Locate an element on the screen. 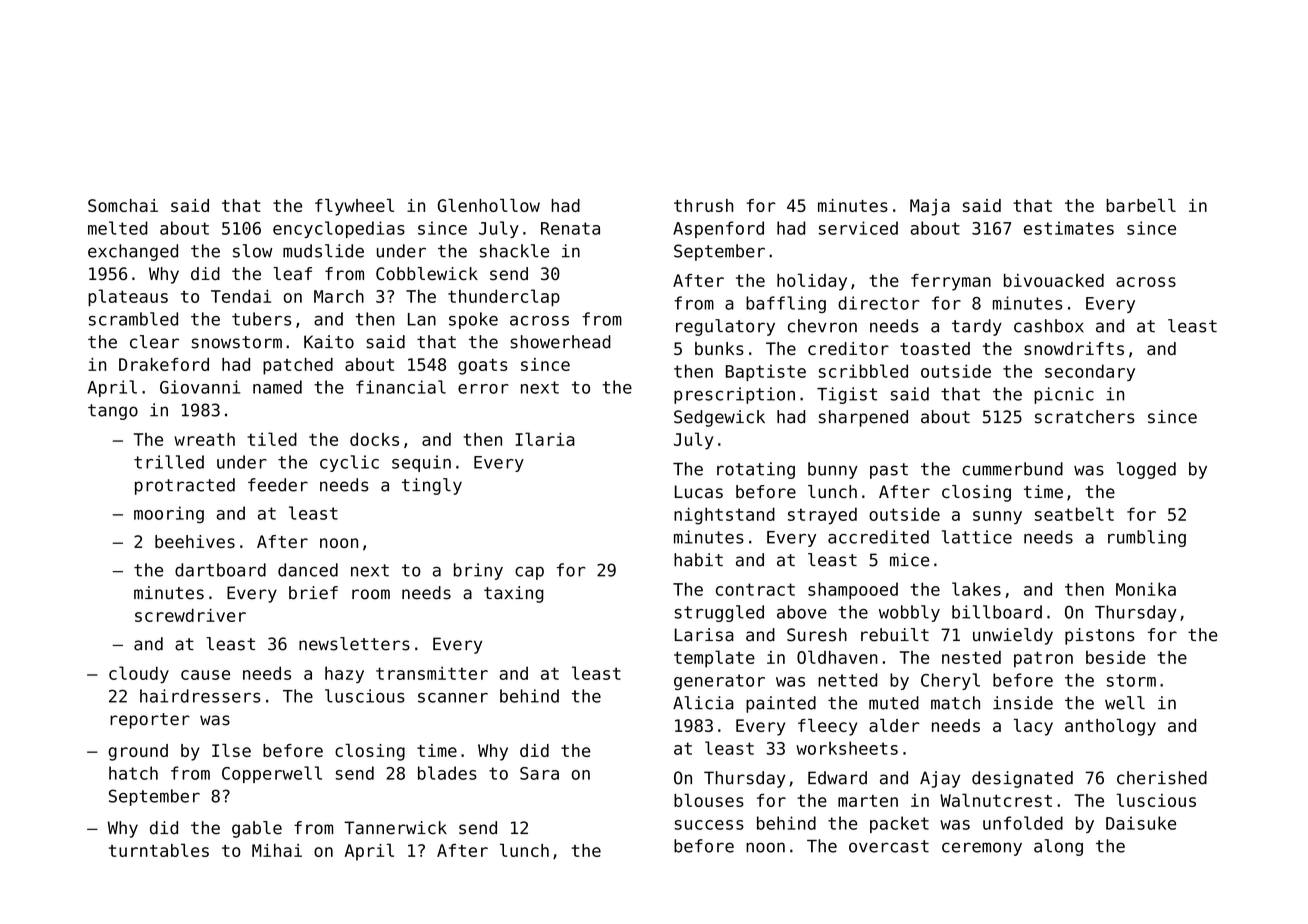 Image resolution: width=1308 pixels, height=924 pixels. turntables is located at coordinates (159, 850).
